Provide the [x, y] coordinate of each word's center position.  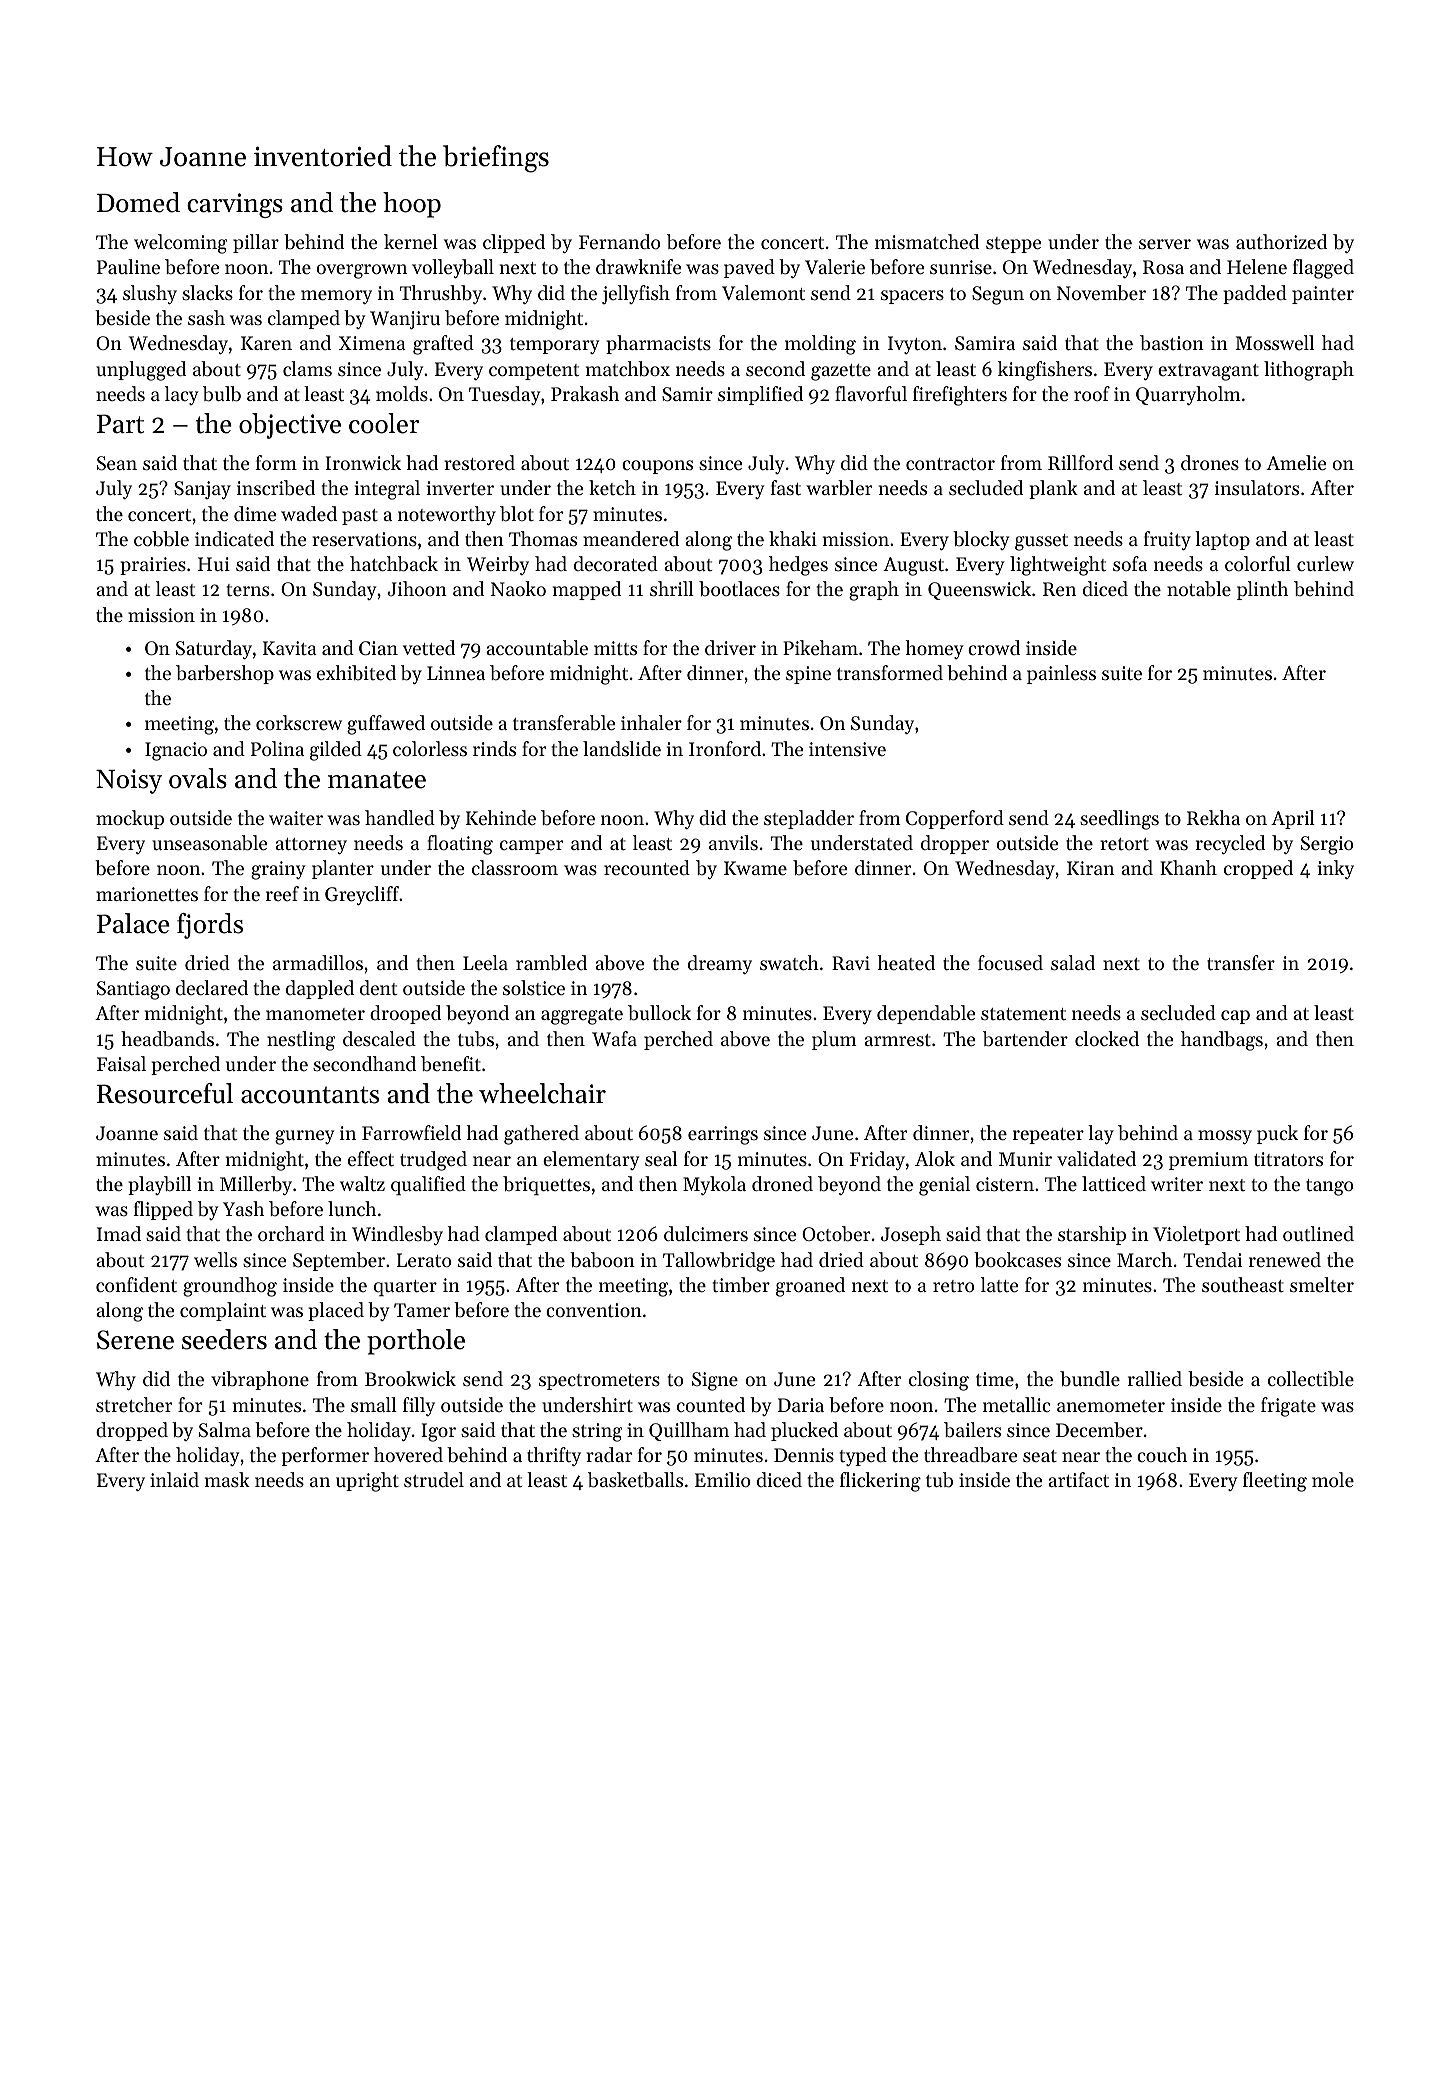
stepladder [809, 819]
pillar [256, 243]
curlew [1325, 563]
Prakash [585, 393]
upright [367, 1482]
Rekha [1213, 817]
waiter [296, 818]
